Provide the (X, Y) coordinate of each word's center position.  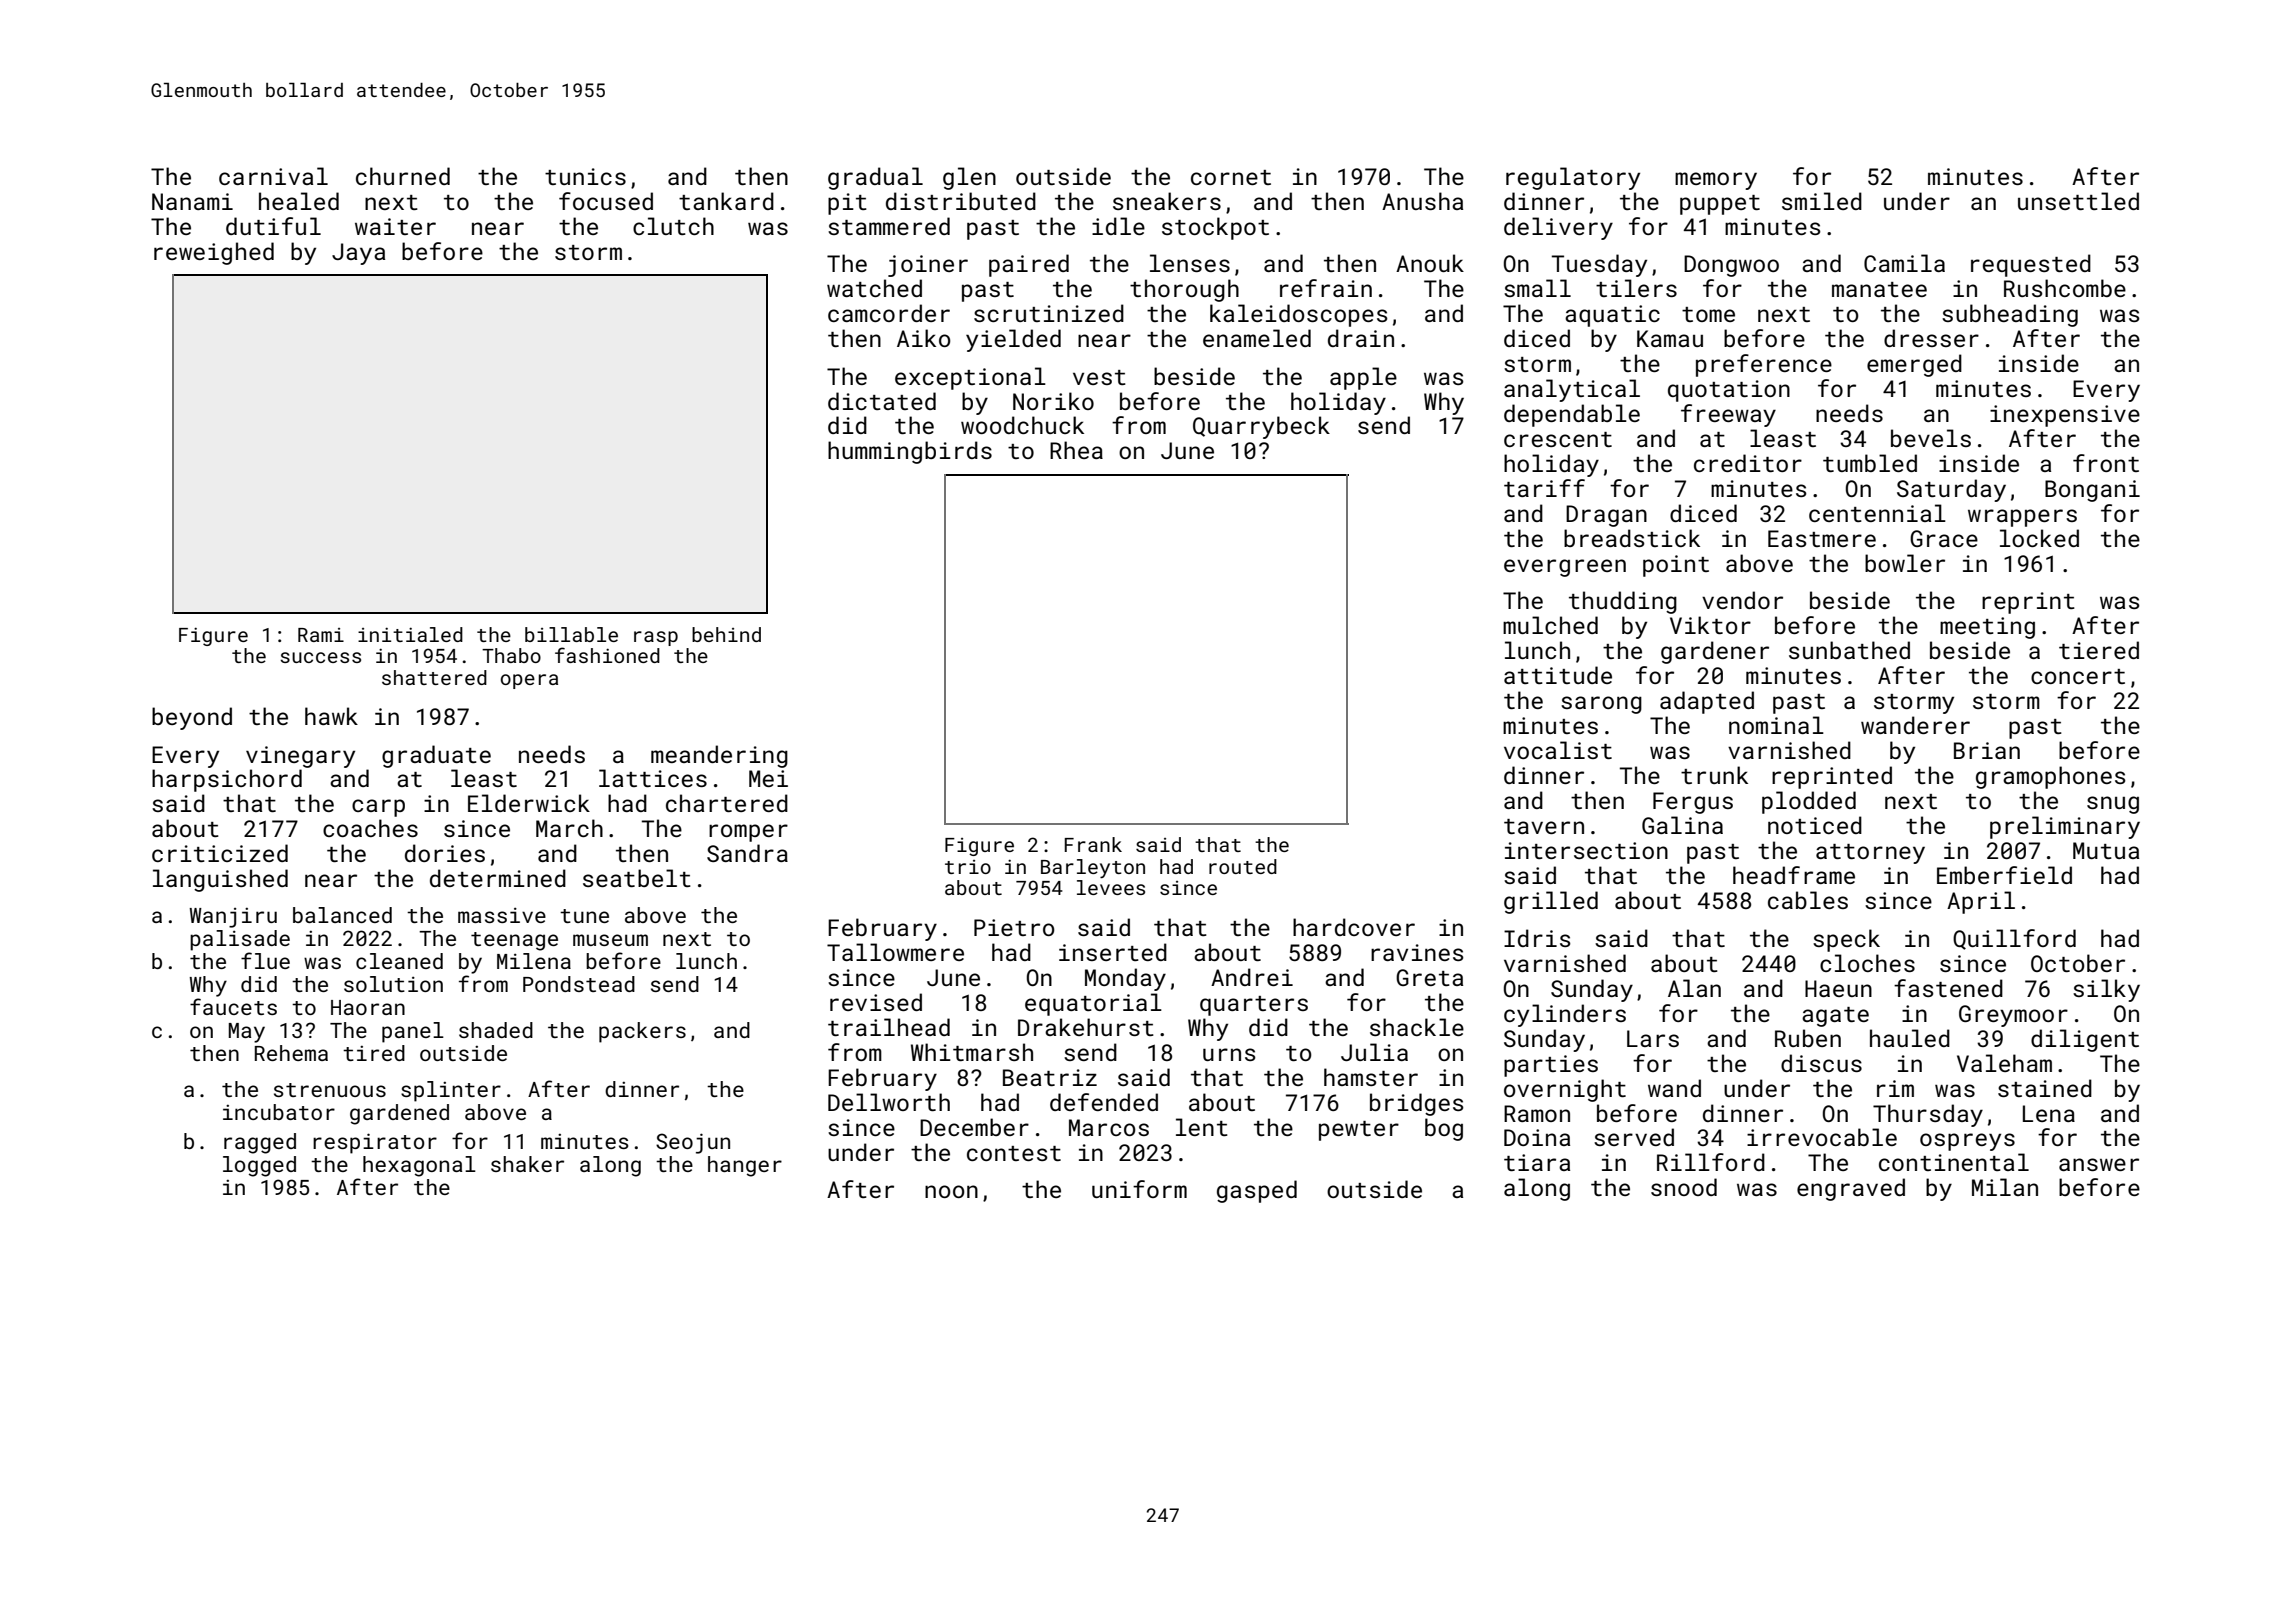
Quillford (2014, 939)
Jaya (358, 254)
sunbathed (1849, 650)
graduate (436, 756)
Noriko (1053, 401)
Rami (321, 635)
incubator (279, 1112)
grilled (1551, 902)
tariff (1544, 488)
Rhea (1076, 450)
